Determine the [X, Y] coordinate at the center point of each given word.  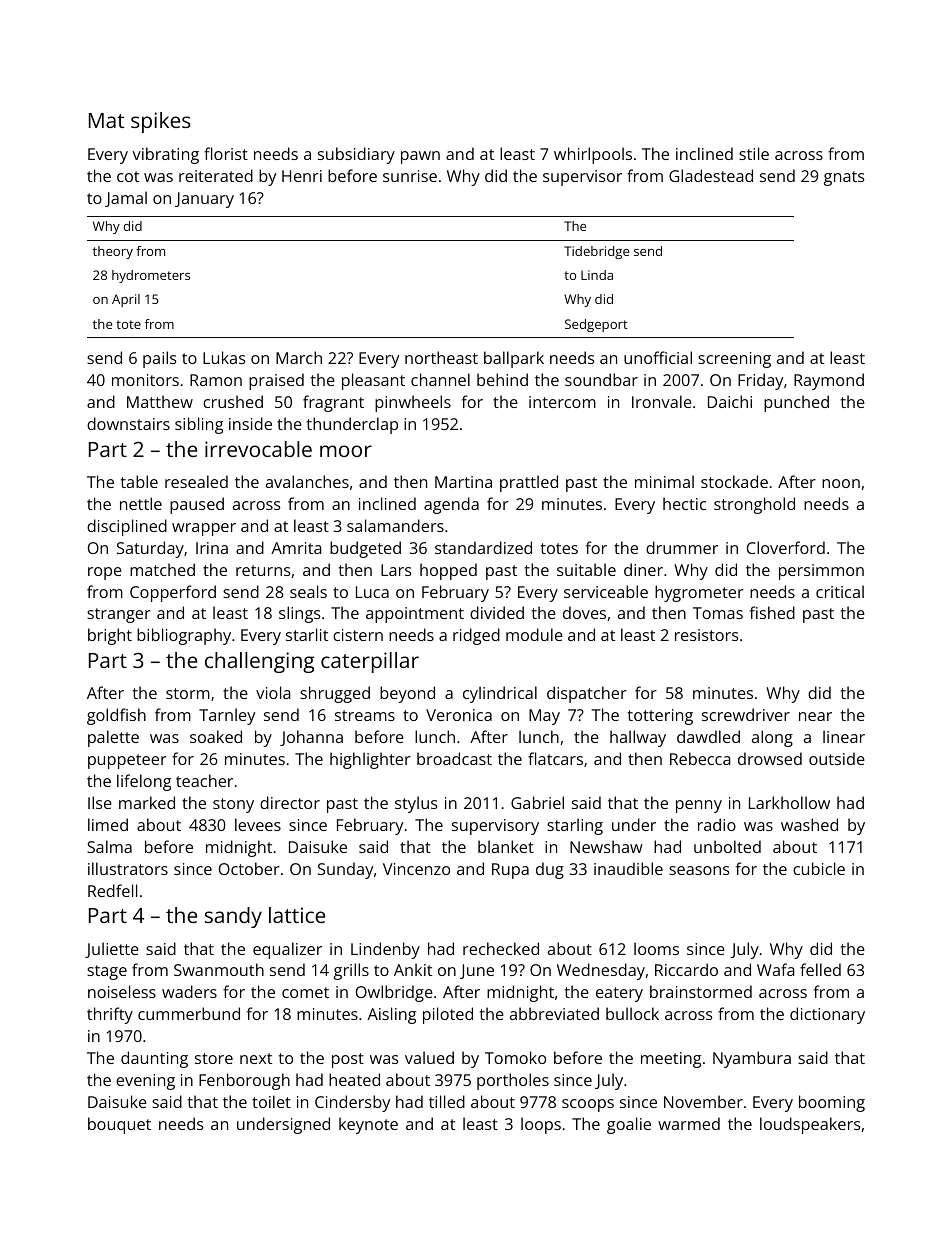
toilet [271, 1101]
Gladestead [711, 175]
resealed [196, 481]
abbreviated [554, 1013]
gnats [844, 178]
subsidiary [356, 155]
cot [128, 176]
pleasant [373, 381]
